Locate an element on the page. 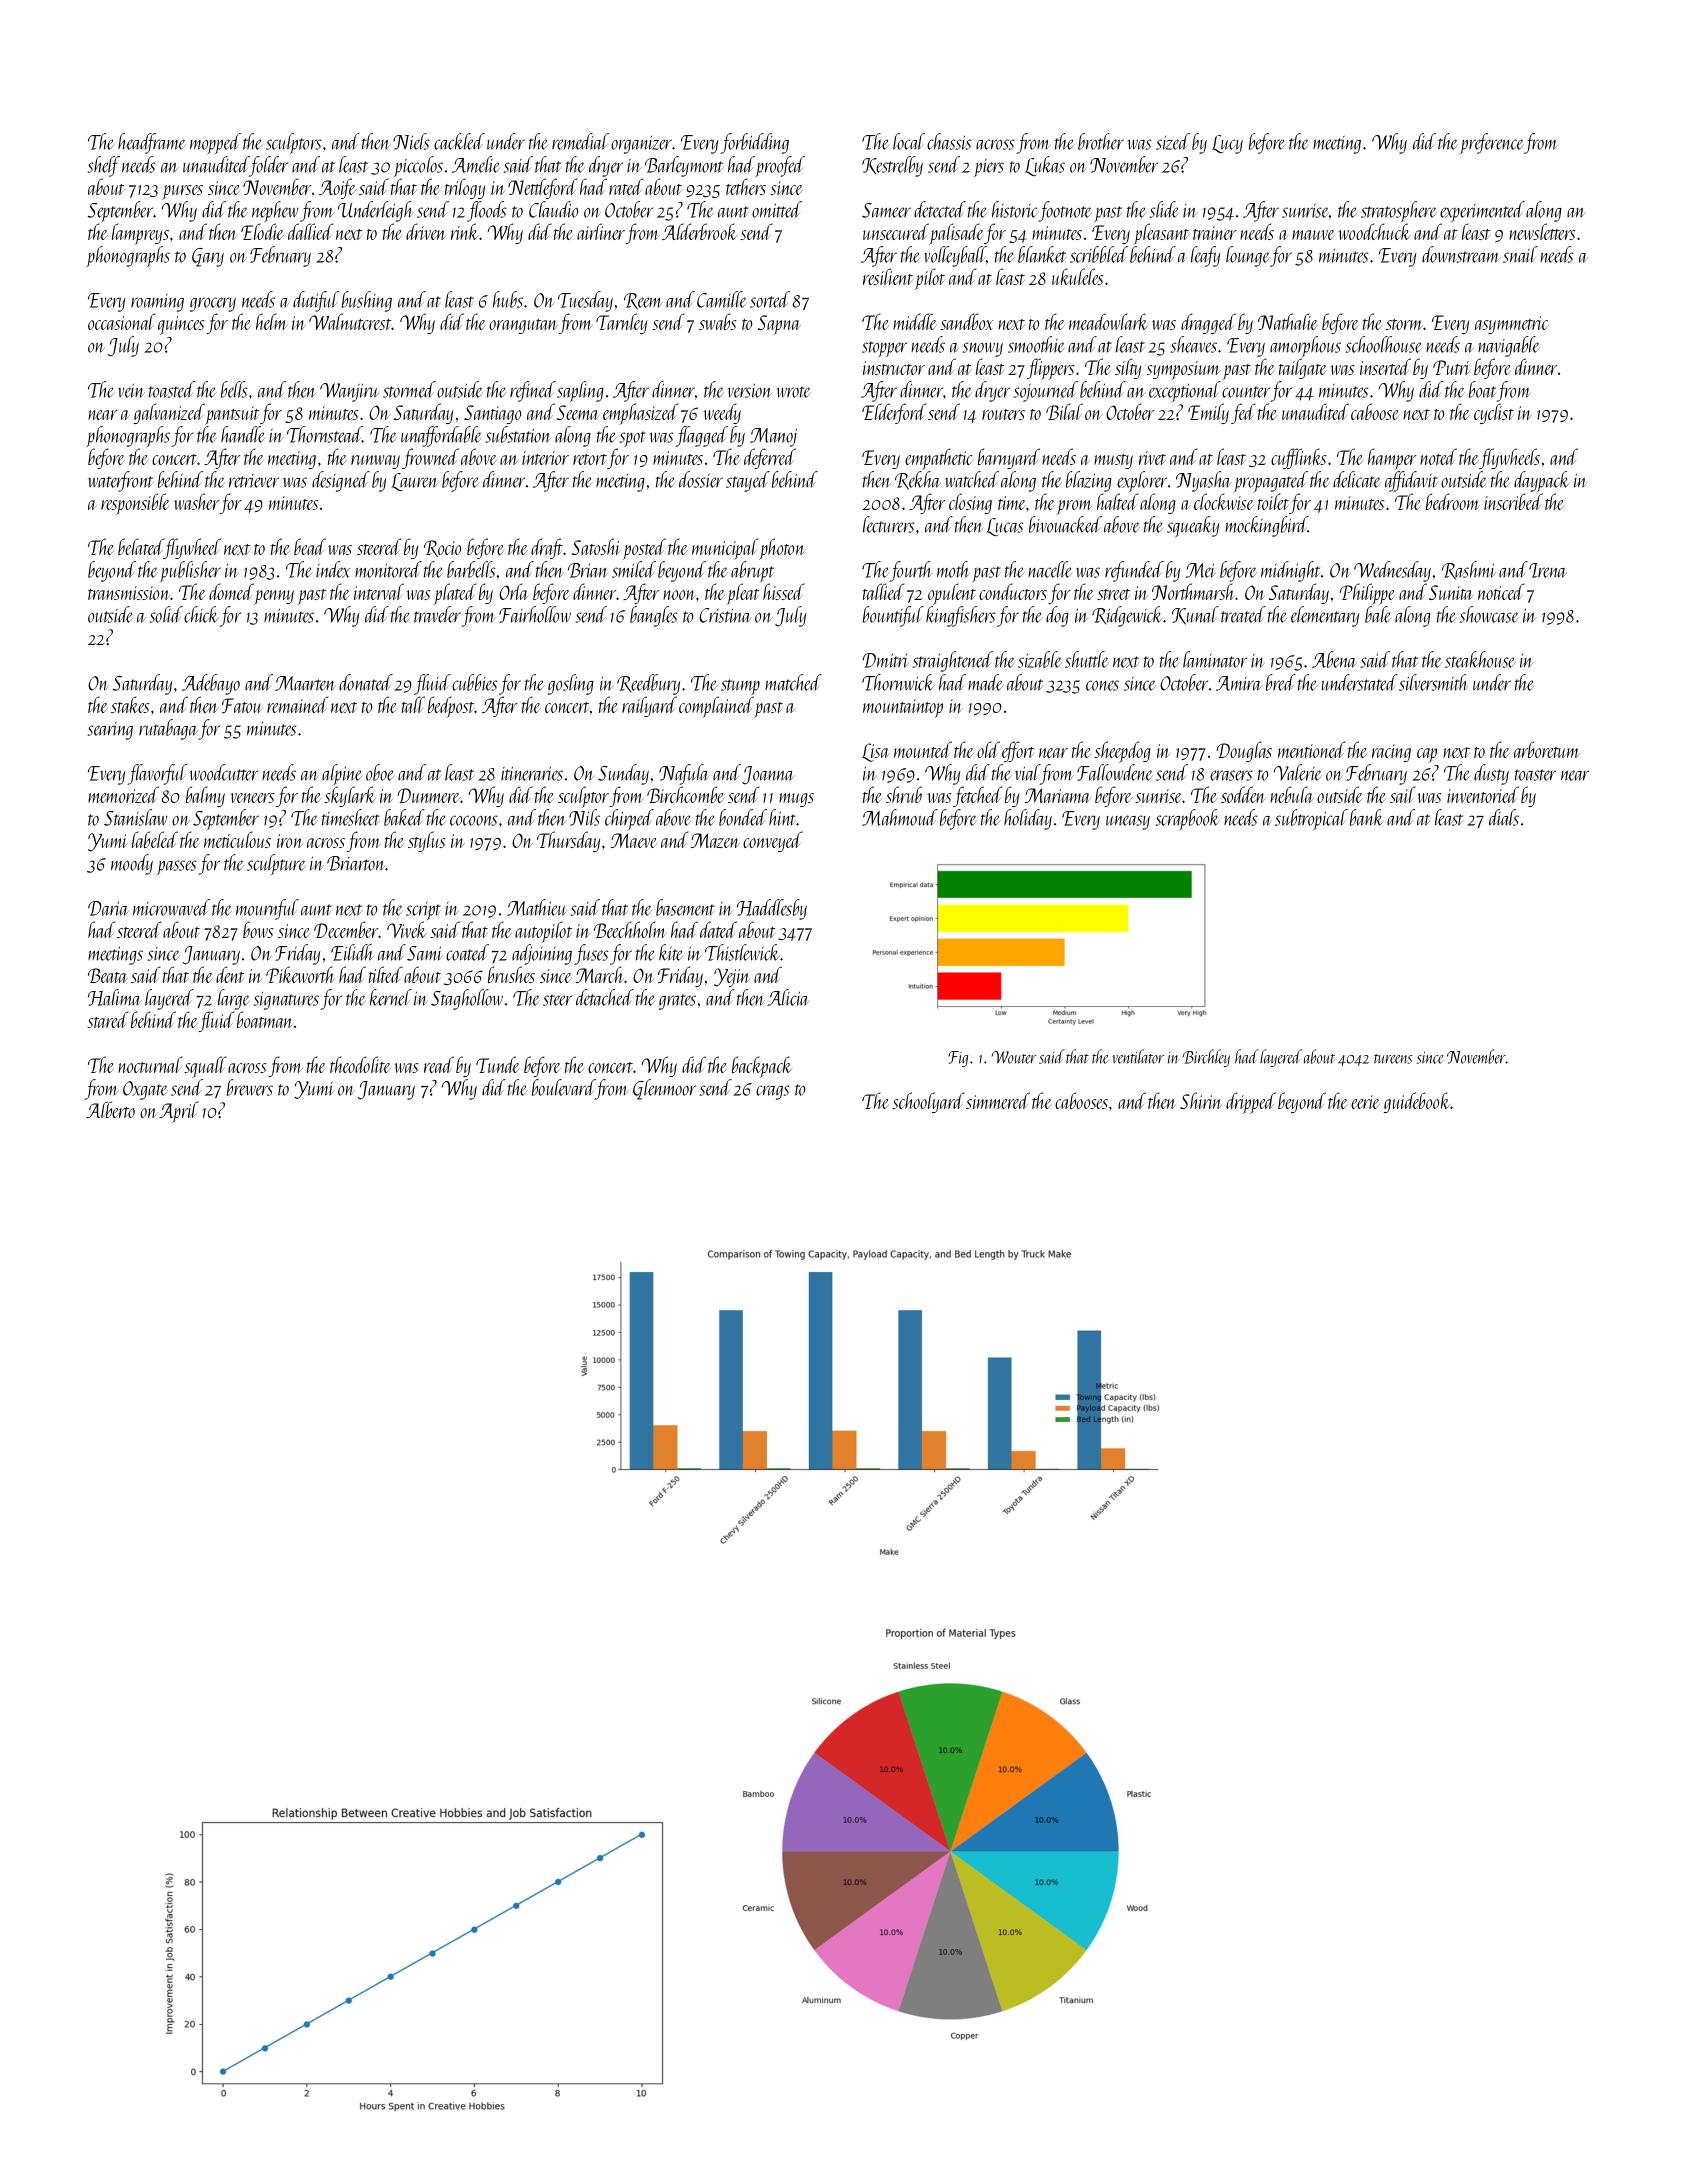  Tunde is located at coordinates (498, 1064).
